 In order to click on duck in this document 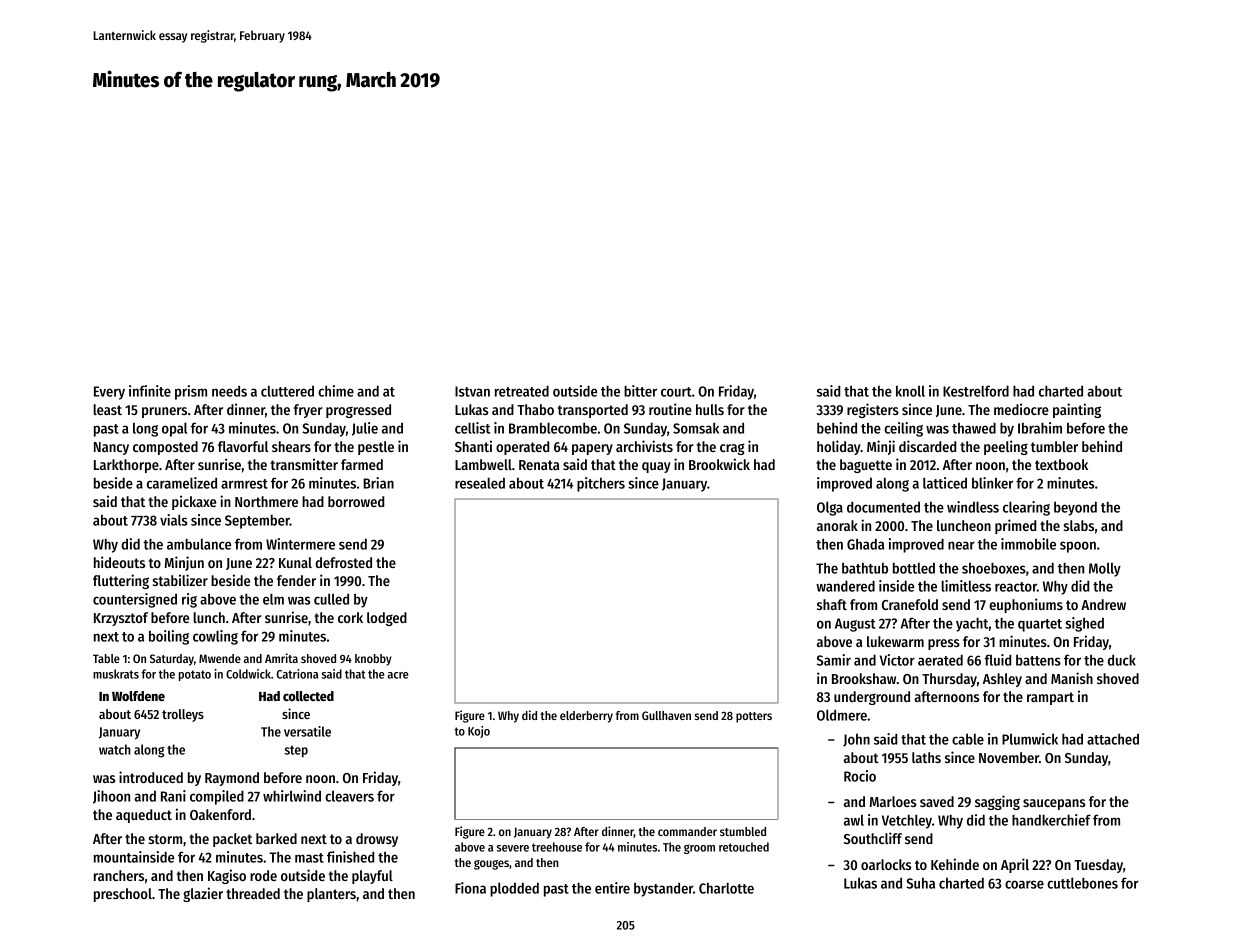, I will do `click(1122, 660)`.
